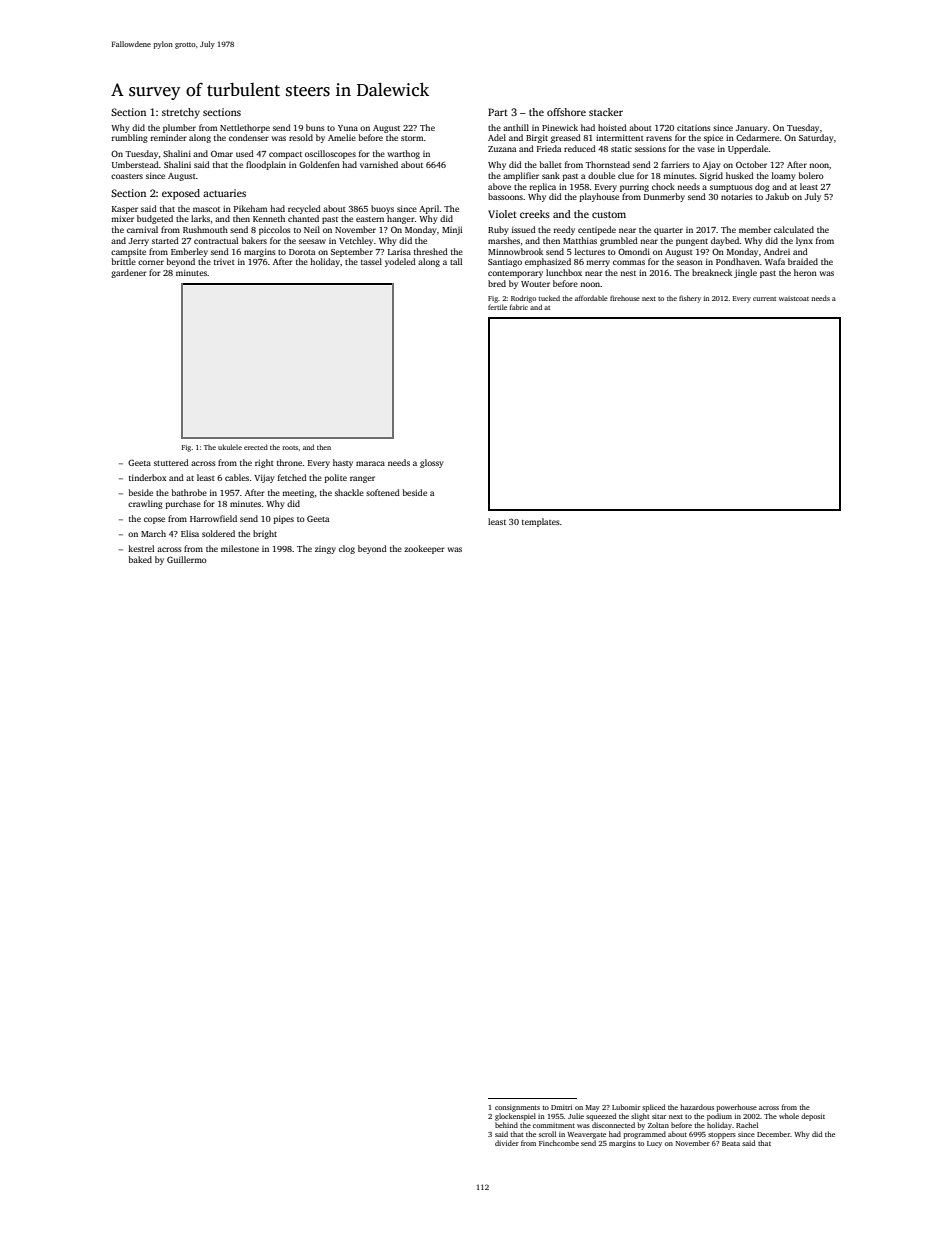  I want to click on behind, so click(506, 1125).
